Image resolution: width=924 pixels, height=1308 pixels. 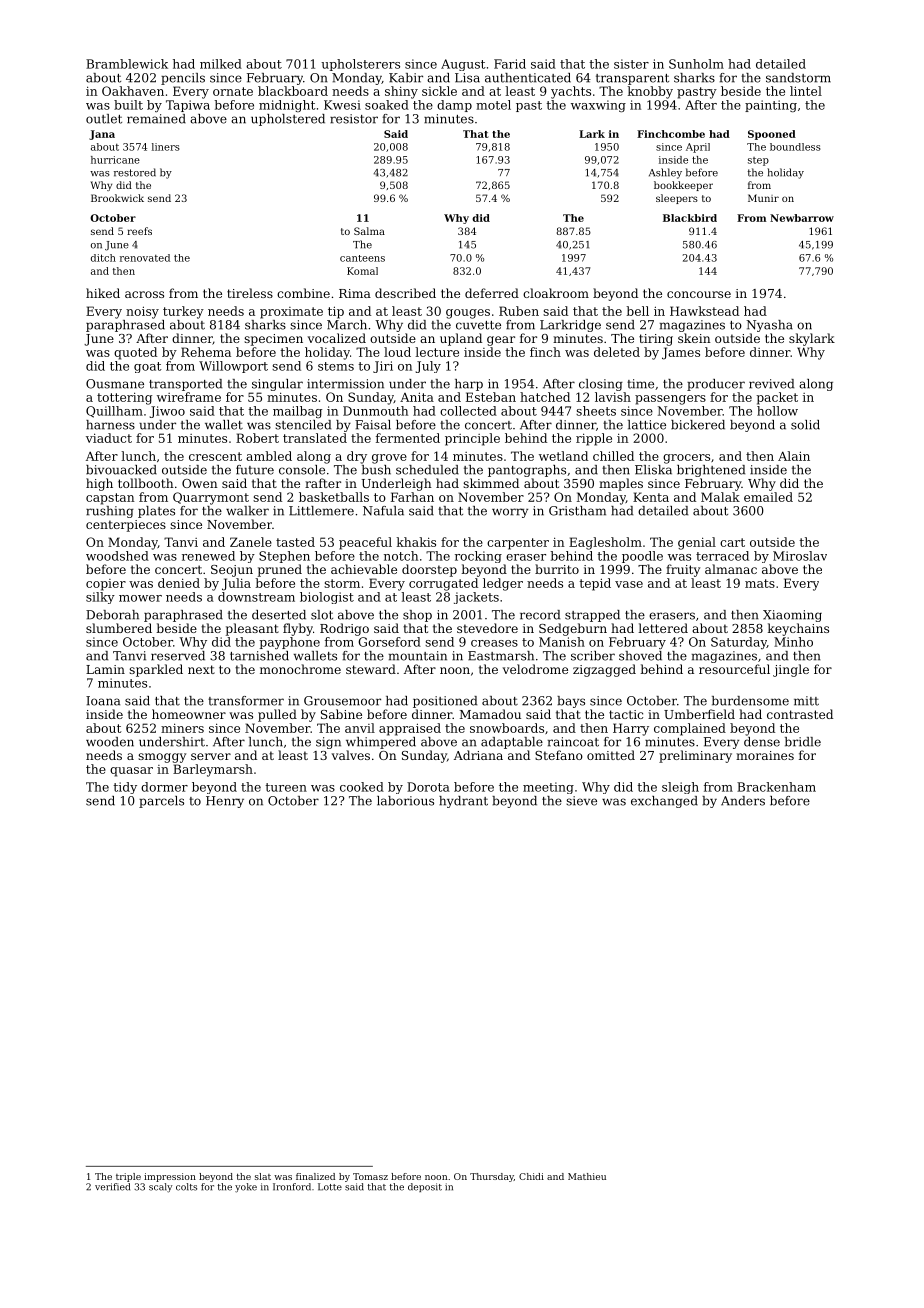 What do you see at coordinates (527, 471) in the image?
I see `pantographs` at bounding box center [527, 471].
